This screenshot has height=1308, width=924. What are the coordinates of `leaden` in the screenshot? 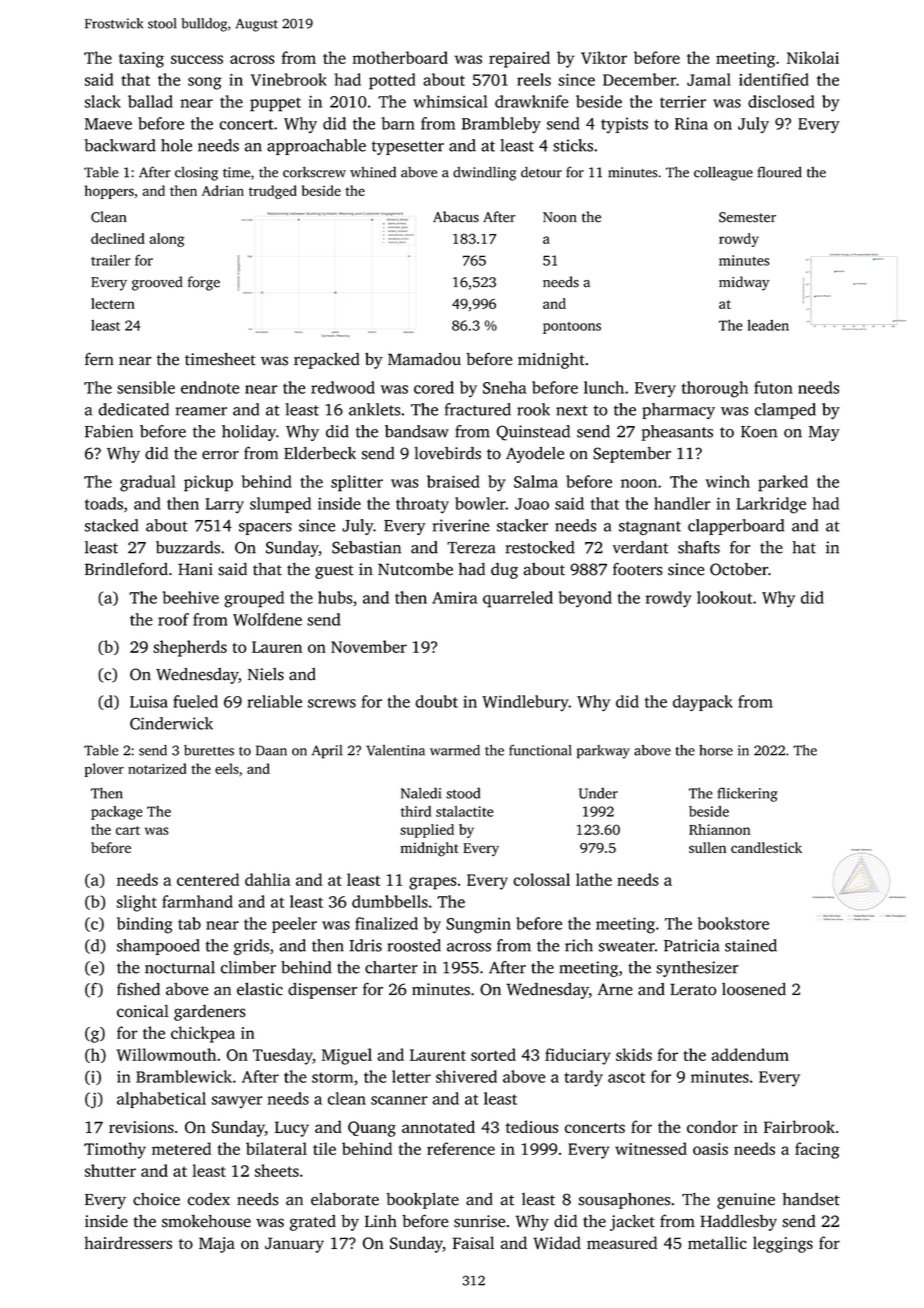 It's located at (768, 325).
